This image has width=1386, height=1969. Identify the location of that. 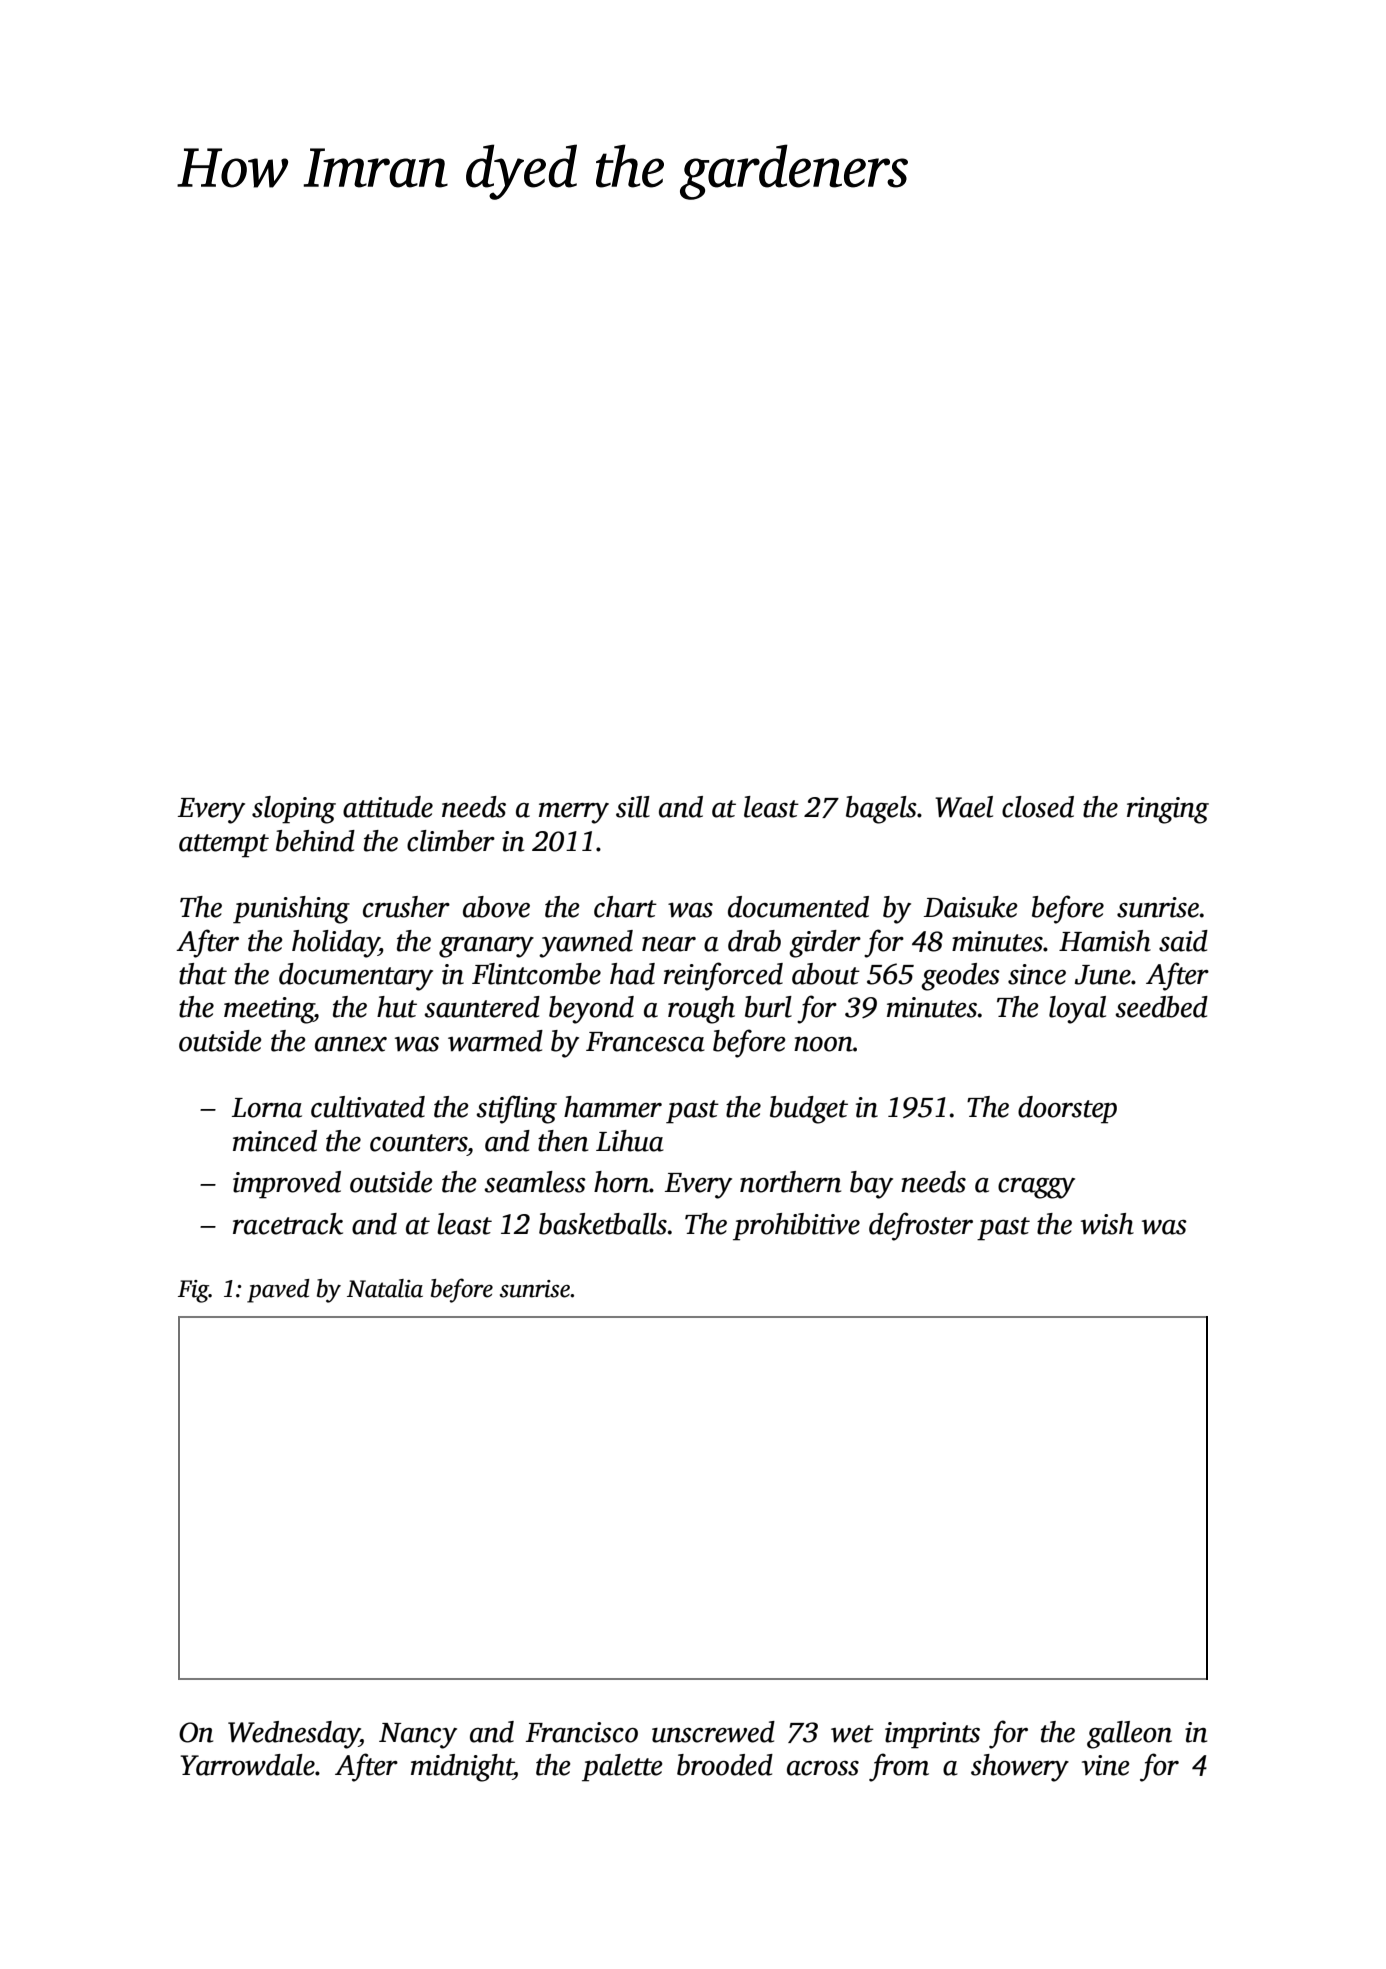
(203, 974).
